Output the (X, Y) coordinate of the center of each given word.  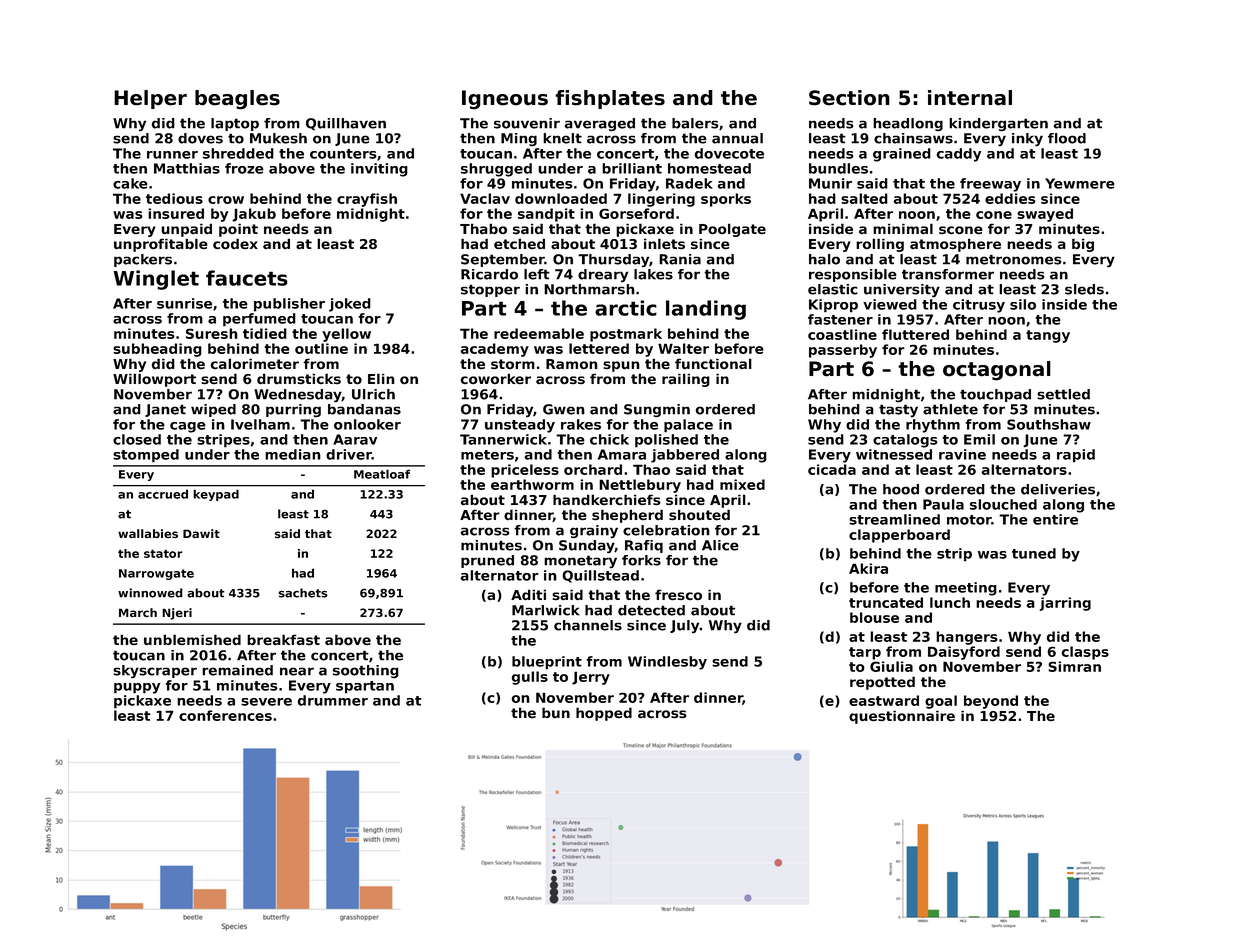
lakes (653, 274)
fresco (678, 595)
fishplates (610, 99)
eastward (884, 700)
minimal (903, 228)
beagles (237, 100)
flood (1067, 138)
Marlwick (546, 610)
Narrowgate (156, 574)
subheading (157, 350)
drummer (333, 700)
